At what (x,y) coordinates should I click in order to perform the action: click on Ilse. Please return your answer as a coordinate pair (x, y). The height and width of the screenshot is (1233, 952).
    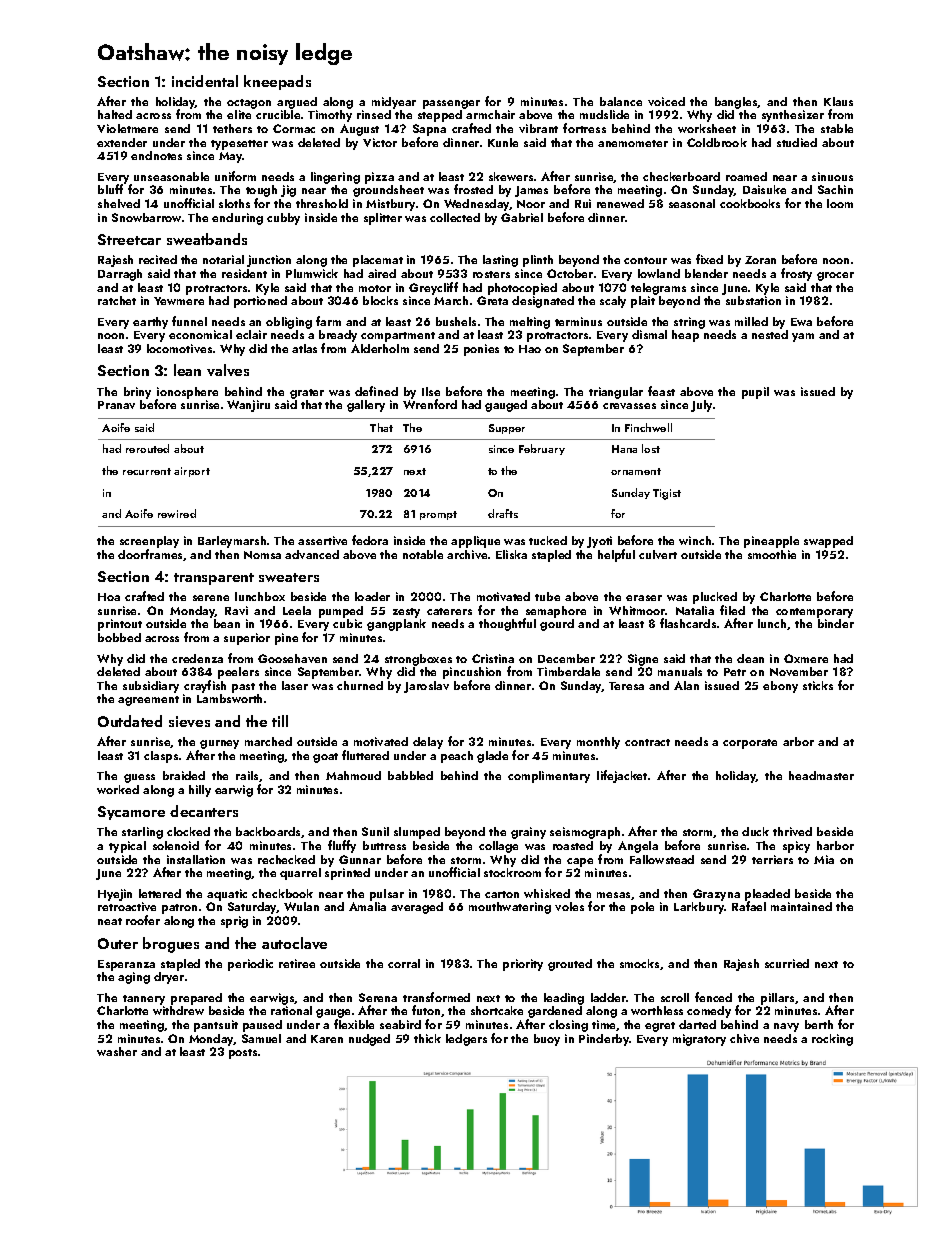
    Looking at the image, I should click on (431, 391).
